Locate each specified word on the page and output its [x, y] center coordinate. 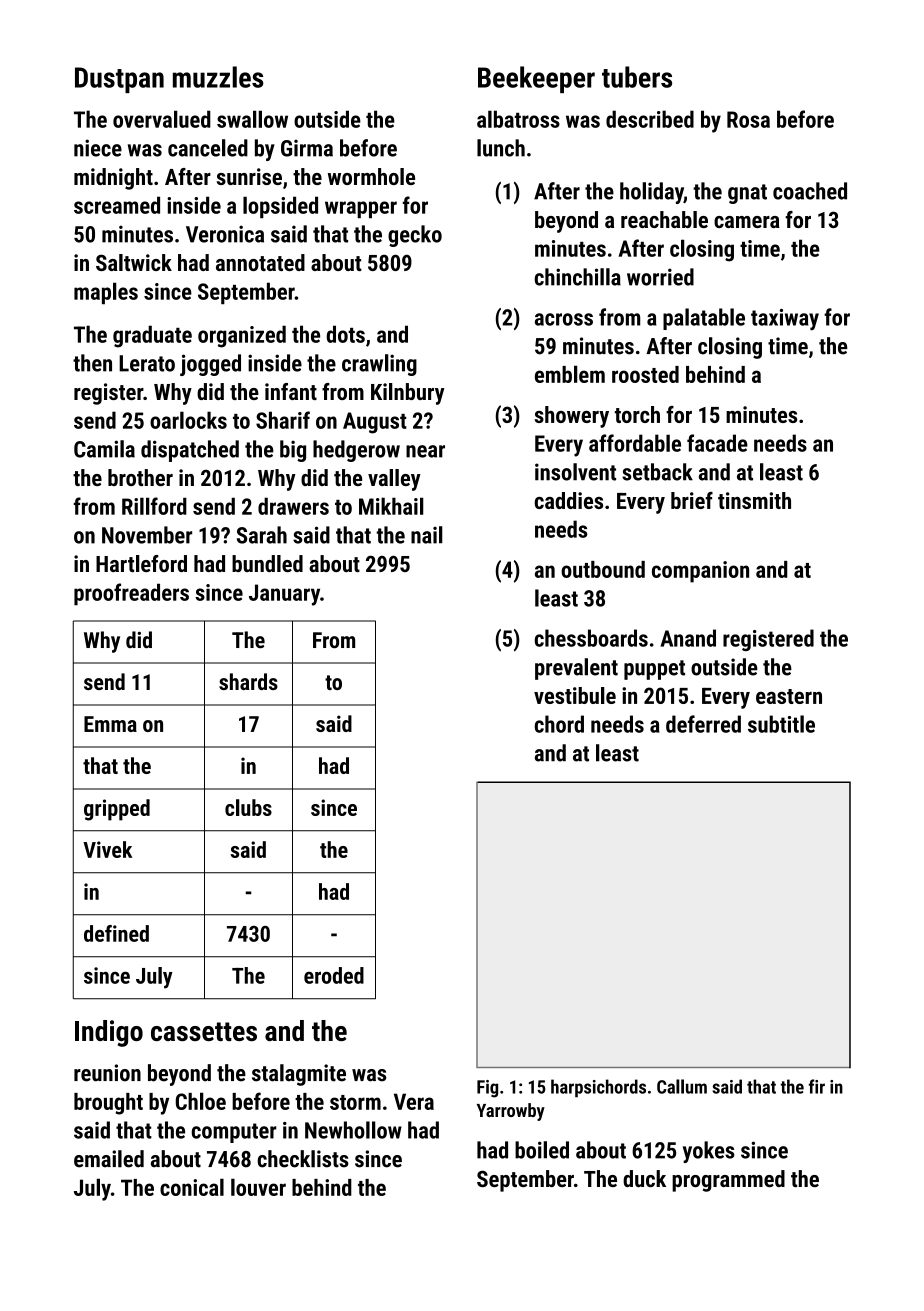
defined [116, 933]
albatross [518, 119]
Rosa [748, 119]
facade [717, 443]
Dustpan [119, 80]
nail [427, 535]
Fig [487, 1089]
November [147, 535]
